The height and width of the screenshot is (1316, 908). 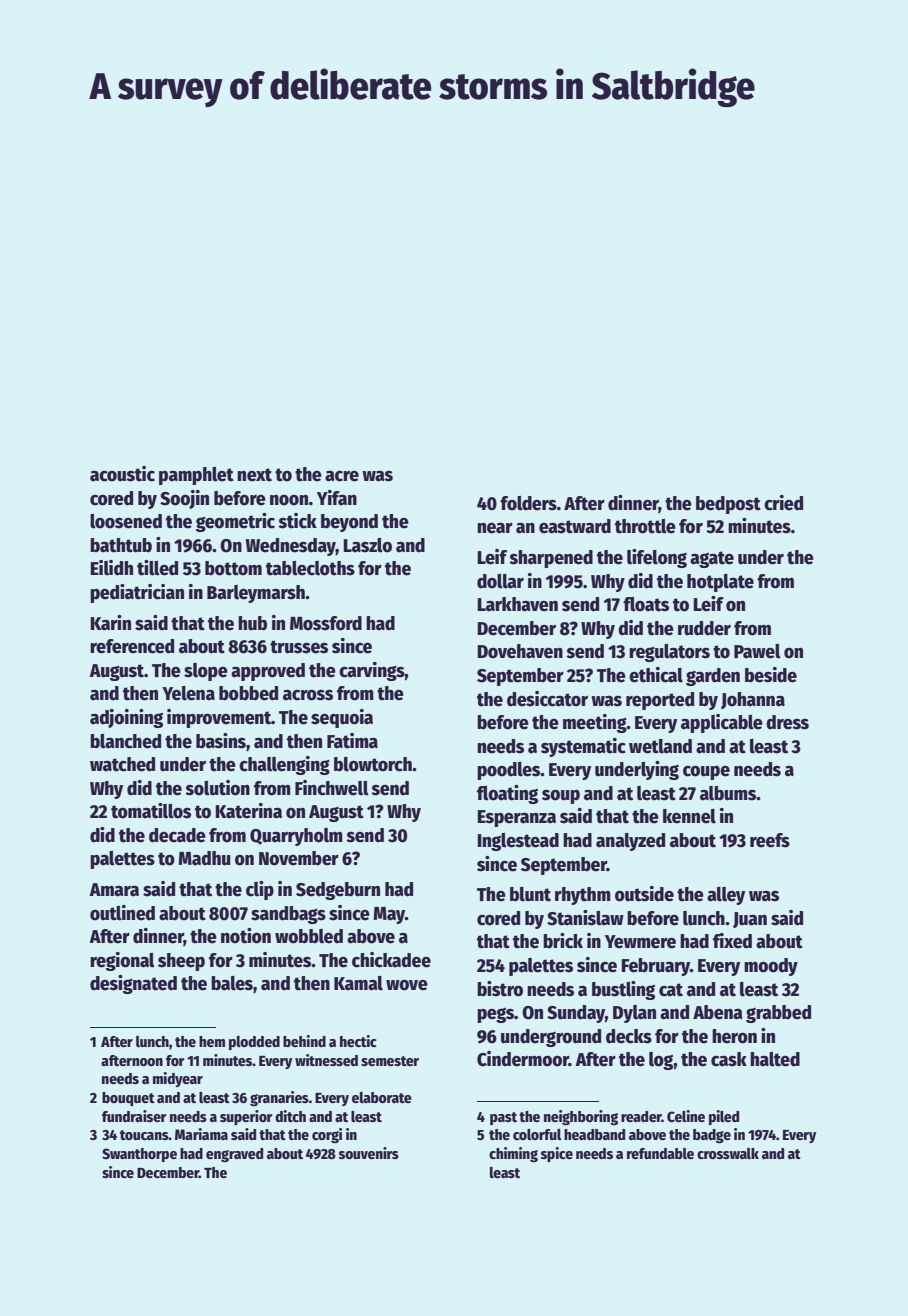 What do you see at coordinates (254, 475) in the screenshot?
I see `next` at bounding box center [254, 475].
